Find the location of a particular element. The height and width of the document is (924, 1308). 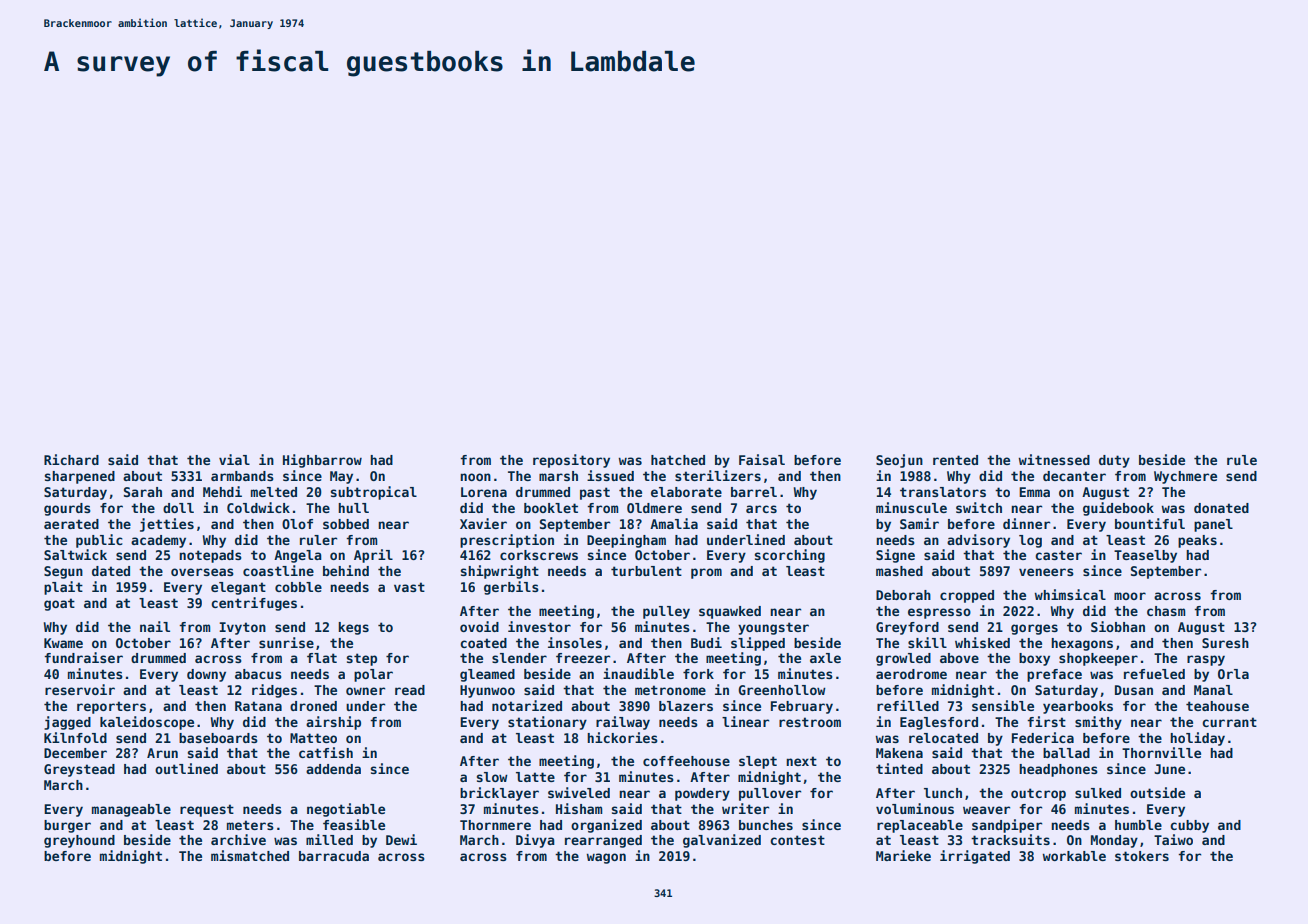

hickories is located at coordinates (622, 737).
